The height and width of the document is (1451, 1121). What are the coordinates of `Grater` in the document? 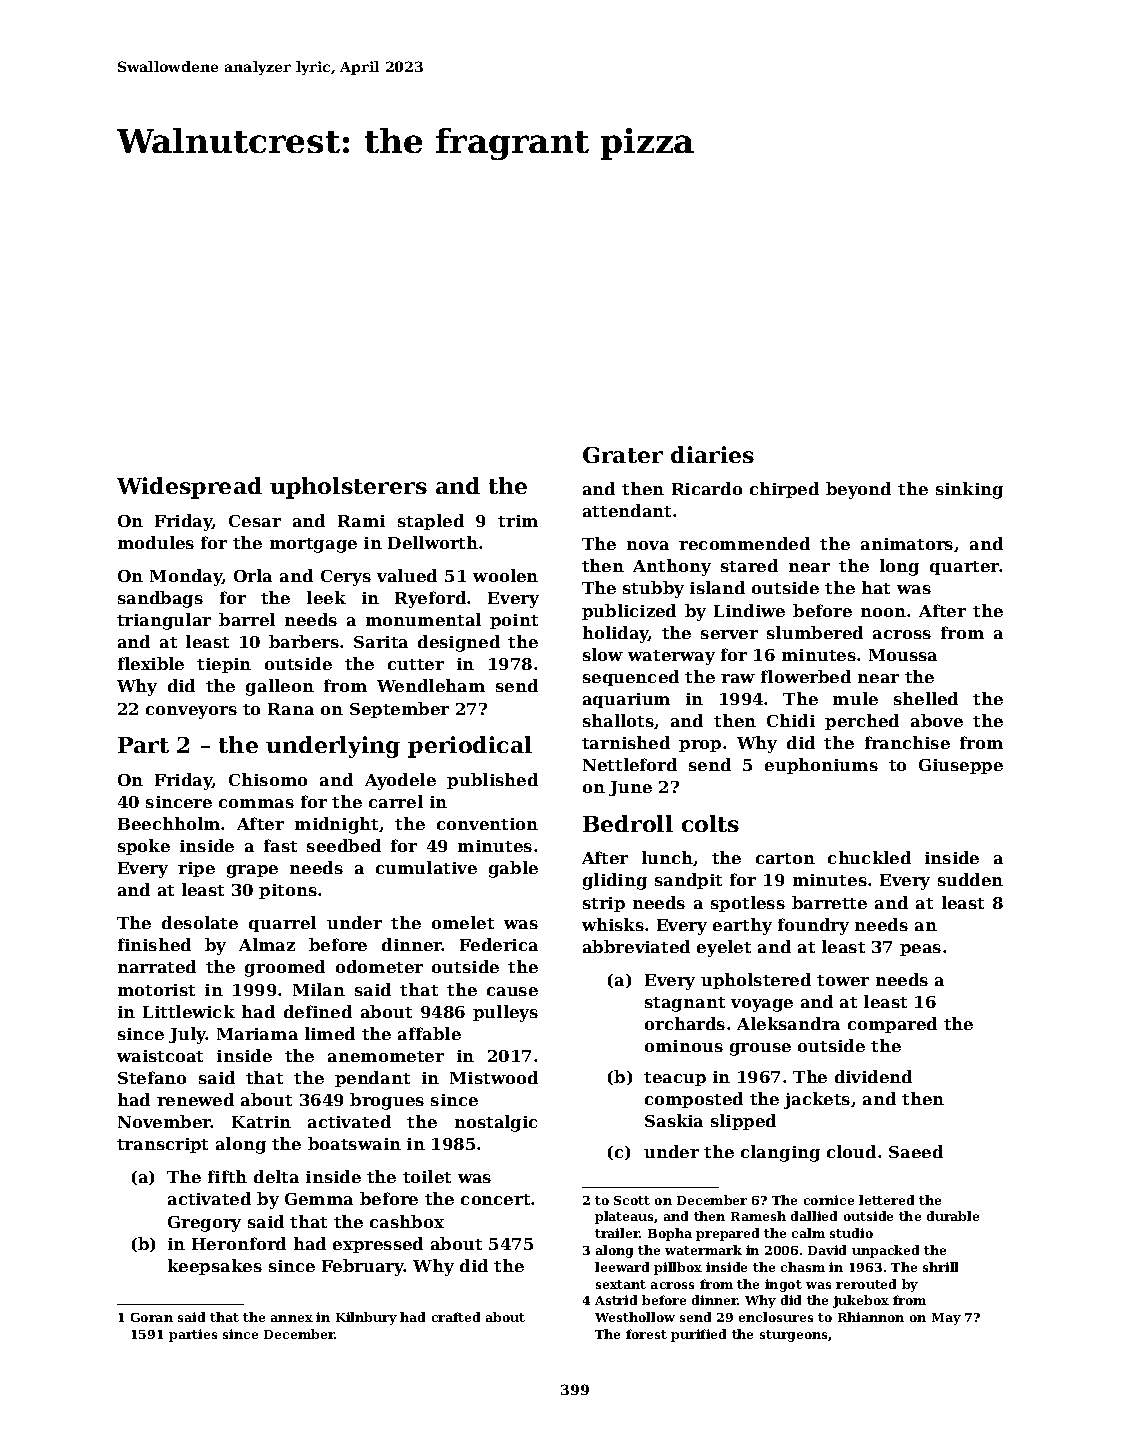 It's located at (623, 455).
